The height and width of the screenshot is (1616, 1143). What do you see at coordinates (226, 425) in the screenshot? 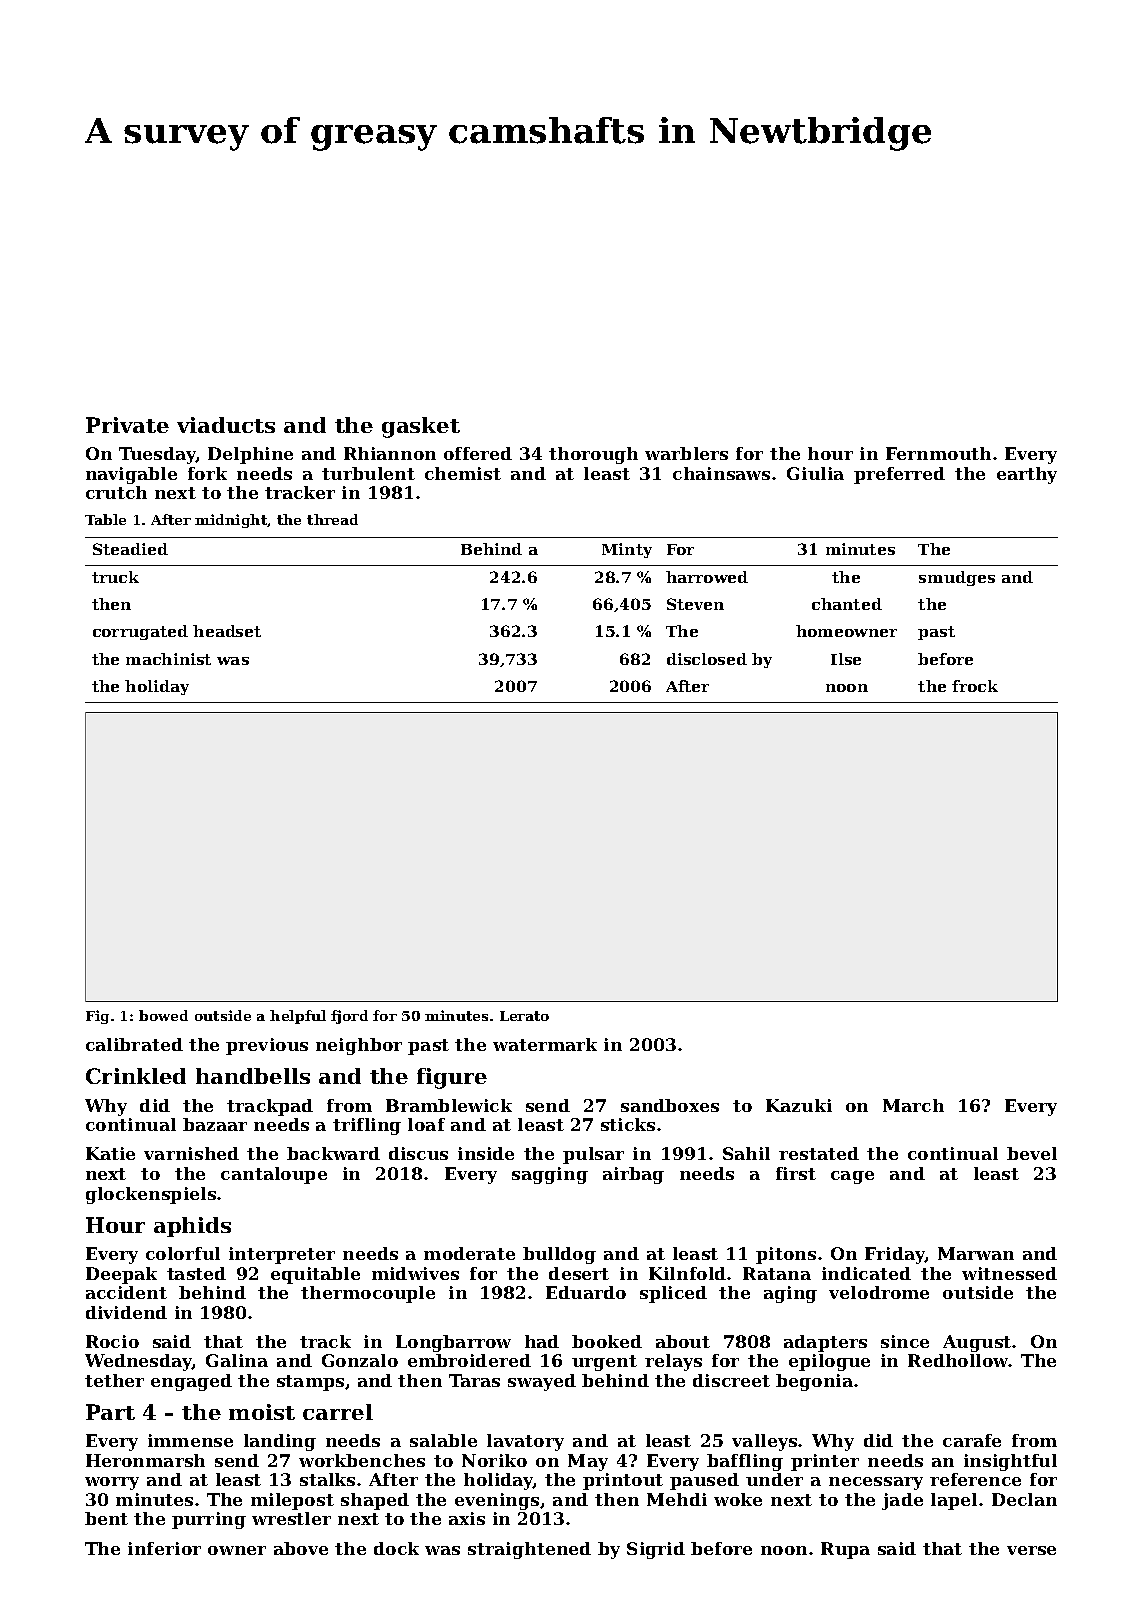
I see `viaducts` at bounding box center [226, 425].
